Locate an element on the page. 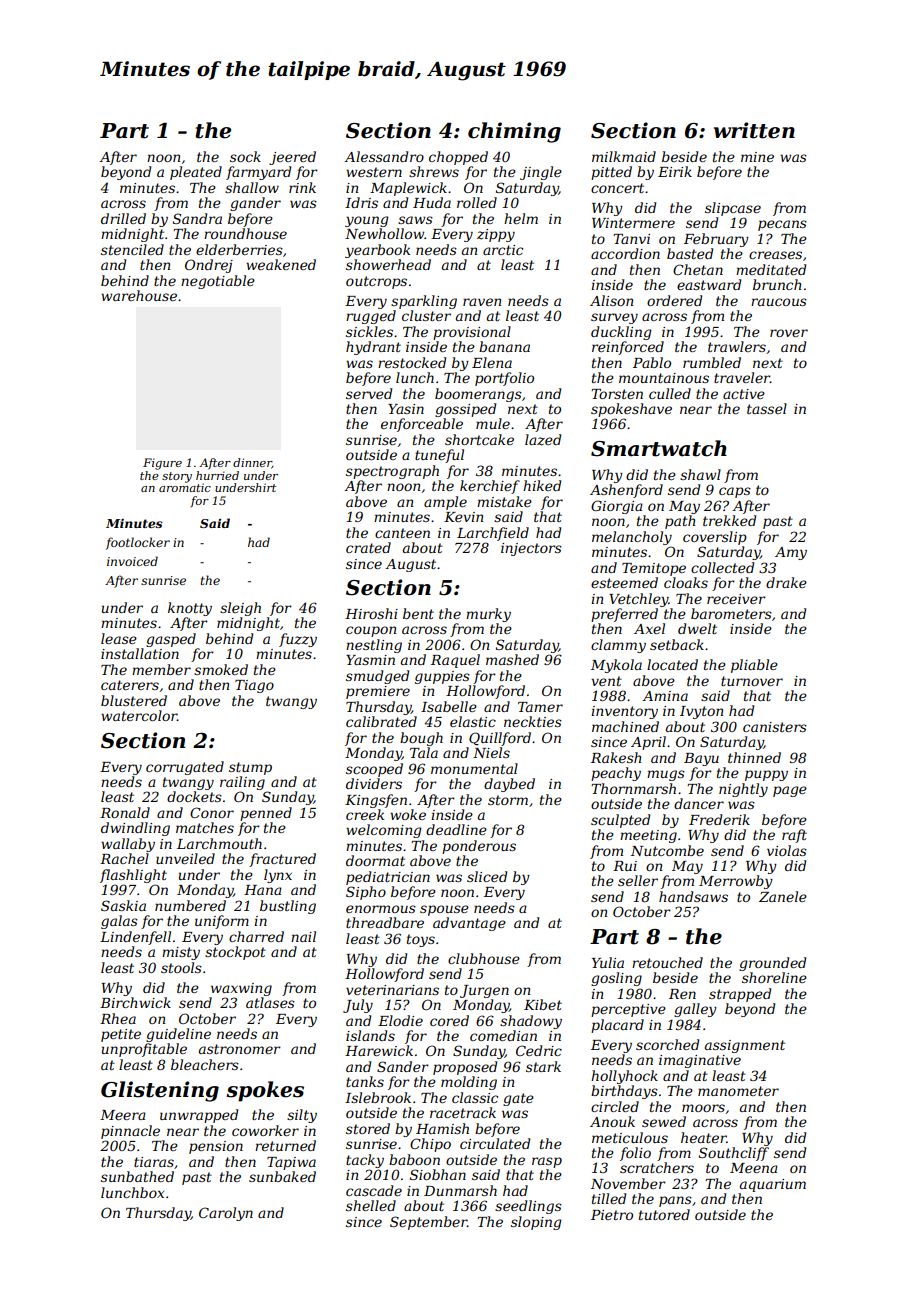  spectrograph is located at coordinates (392, 472).
